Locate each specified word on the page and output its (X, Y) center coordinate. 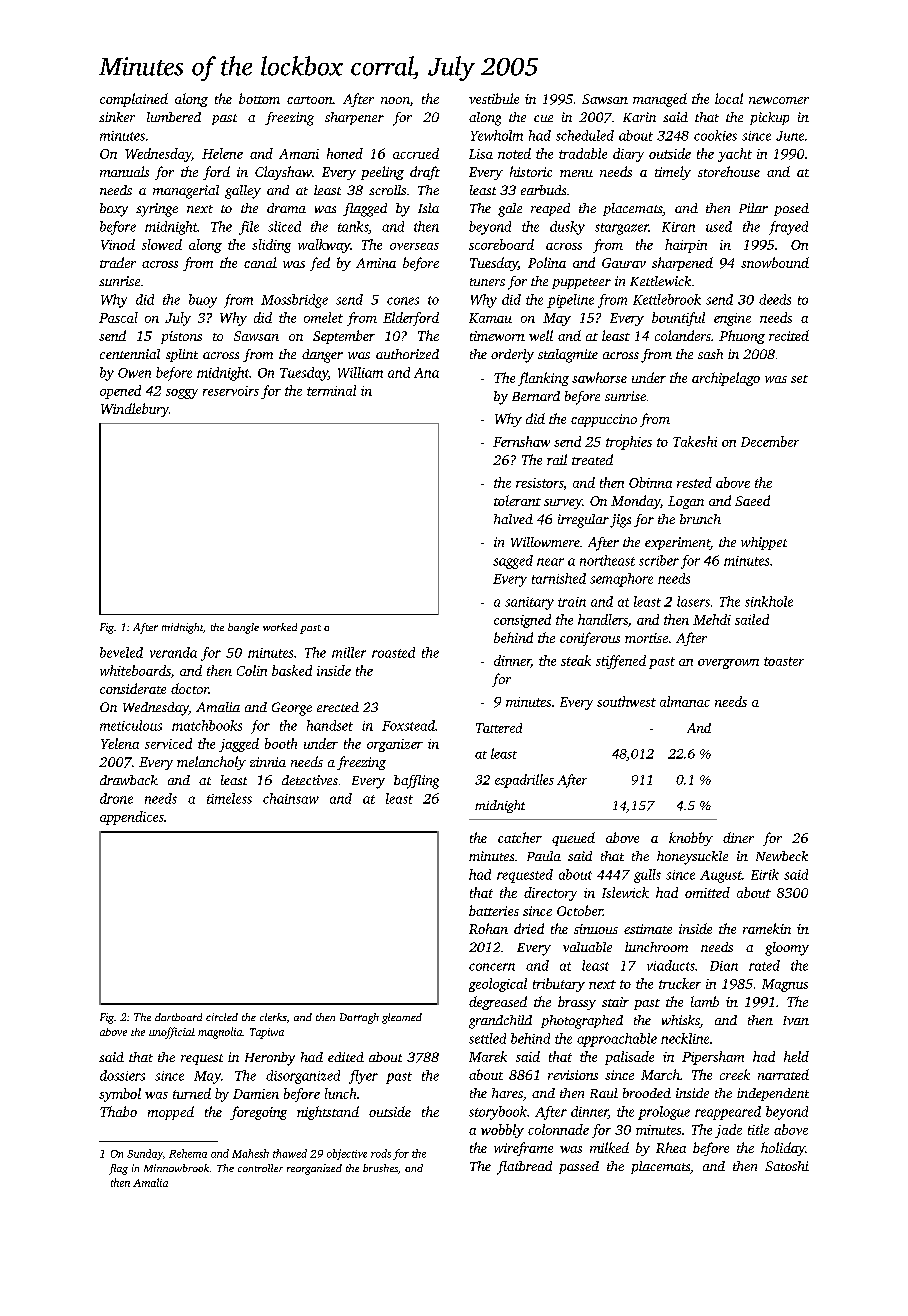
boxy (114, 210)
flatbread (524, 1168)
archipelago (726, 379)
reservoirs (231, 391)
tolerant (517, 500)
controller (260, 1168)
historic (531, 171)
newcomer (779, 100)
